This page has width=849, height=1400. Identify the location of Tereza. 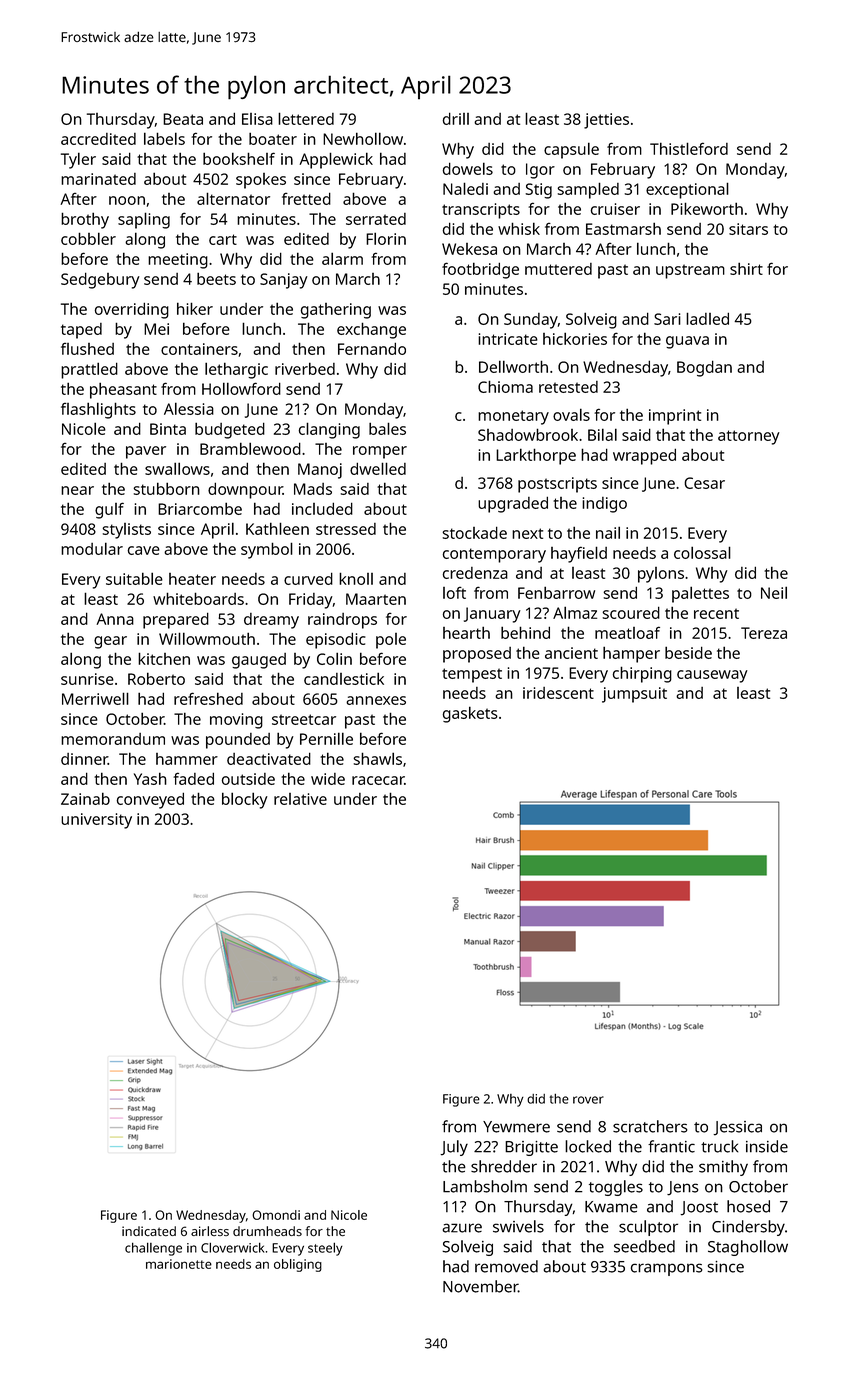
(764, 633).
